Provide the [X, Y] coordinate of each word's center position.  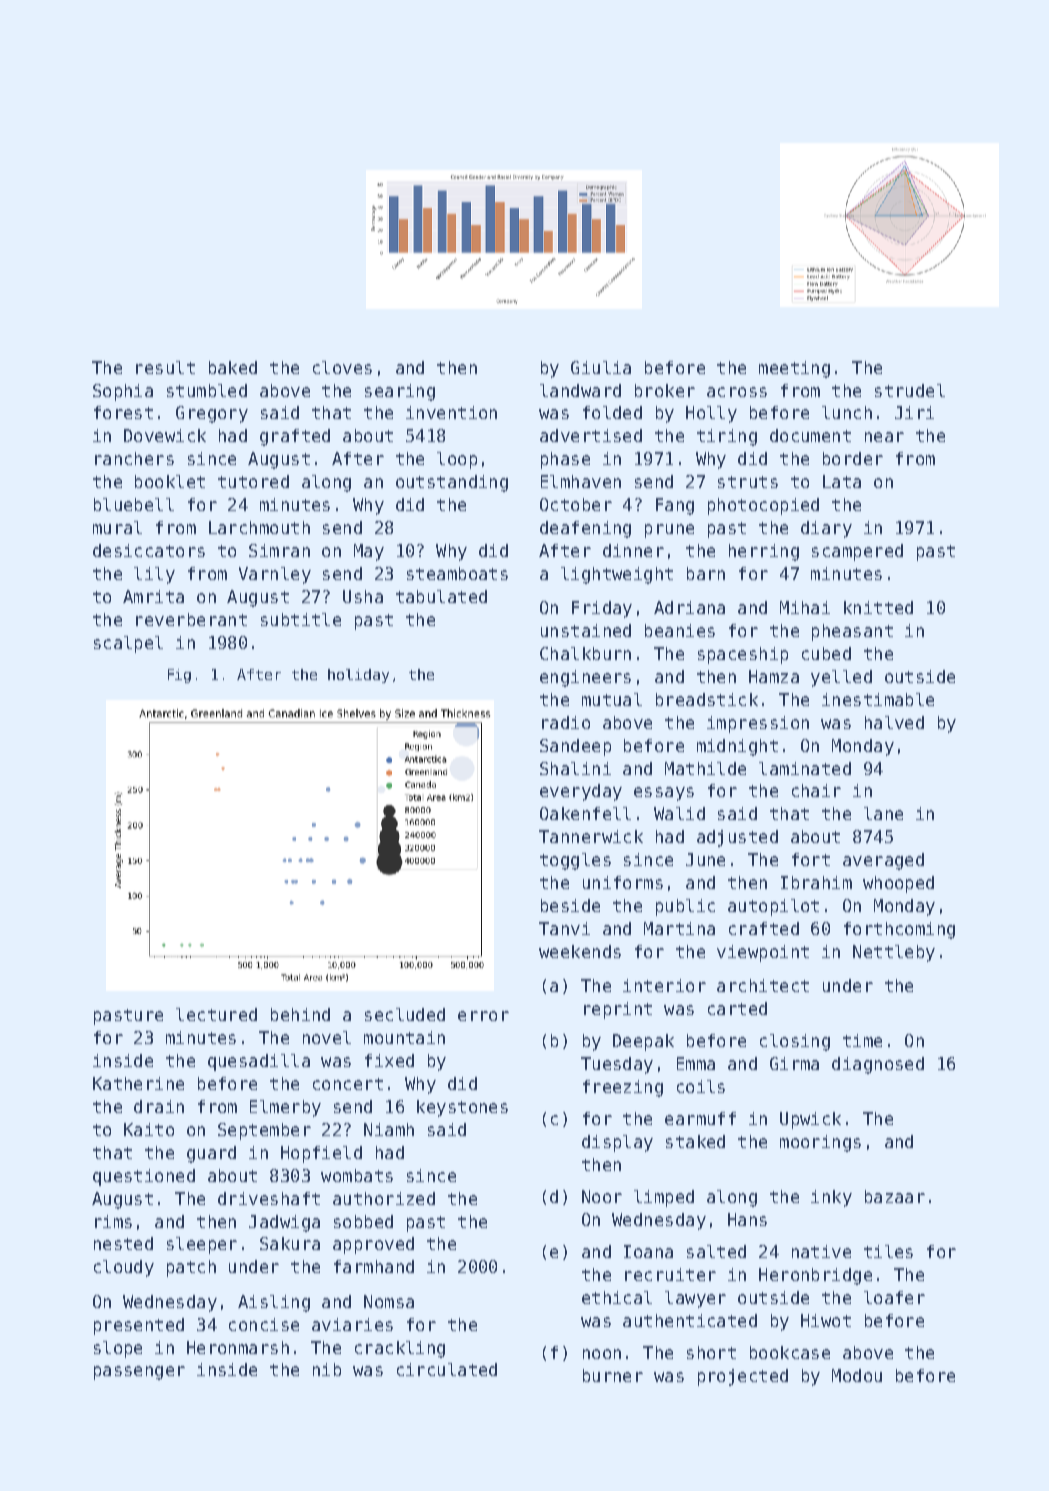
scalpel [128, 644]
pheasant [852, 632]
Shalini [575, 768]
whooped [898, 884]
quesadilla [259, 1062]
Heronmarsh [238, 1347]
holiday [358, 676]
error [483, 1016]
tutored [253, 481]
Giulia [601, 367]
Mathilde [705, 768]
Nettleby [894, 953]
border [853, 458]
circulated [447, 1369]
